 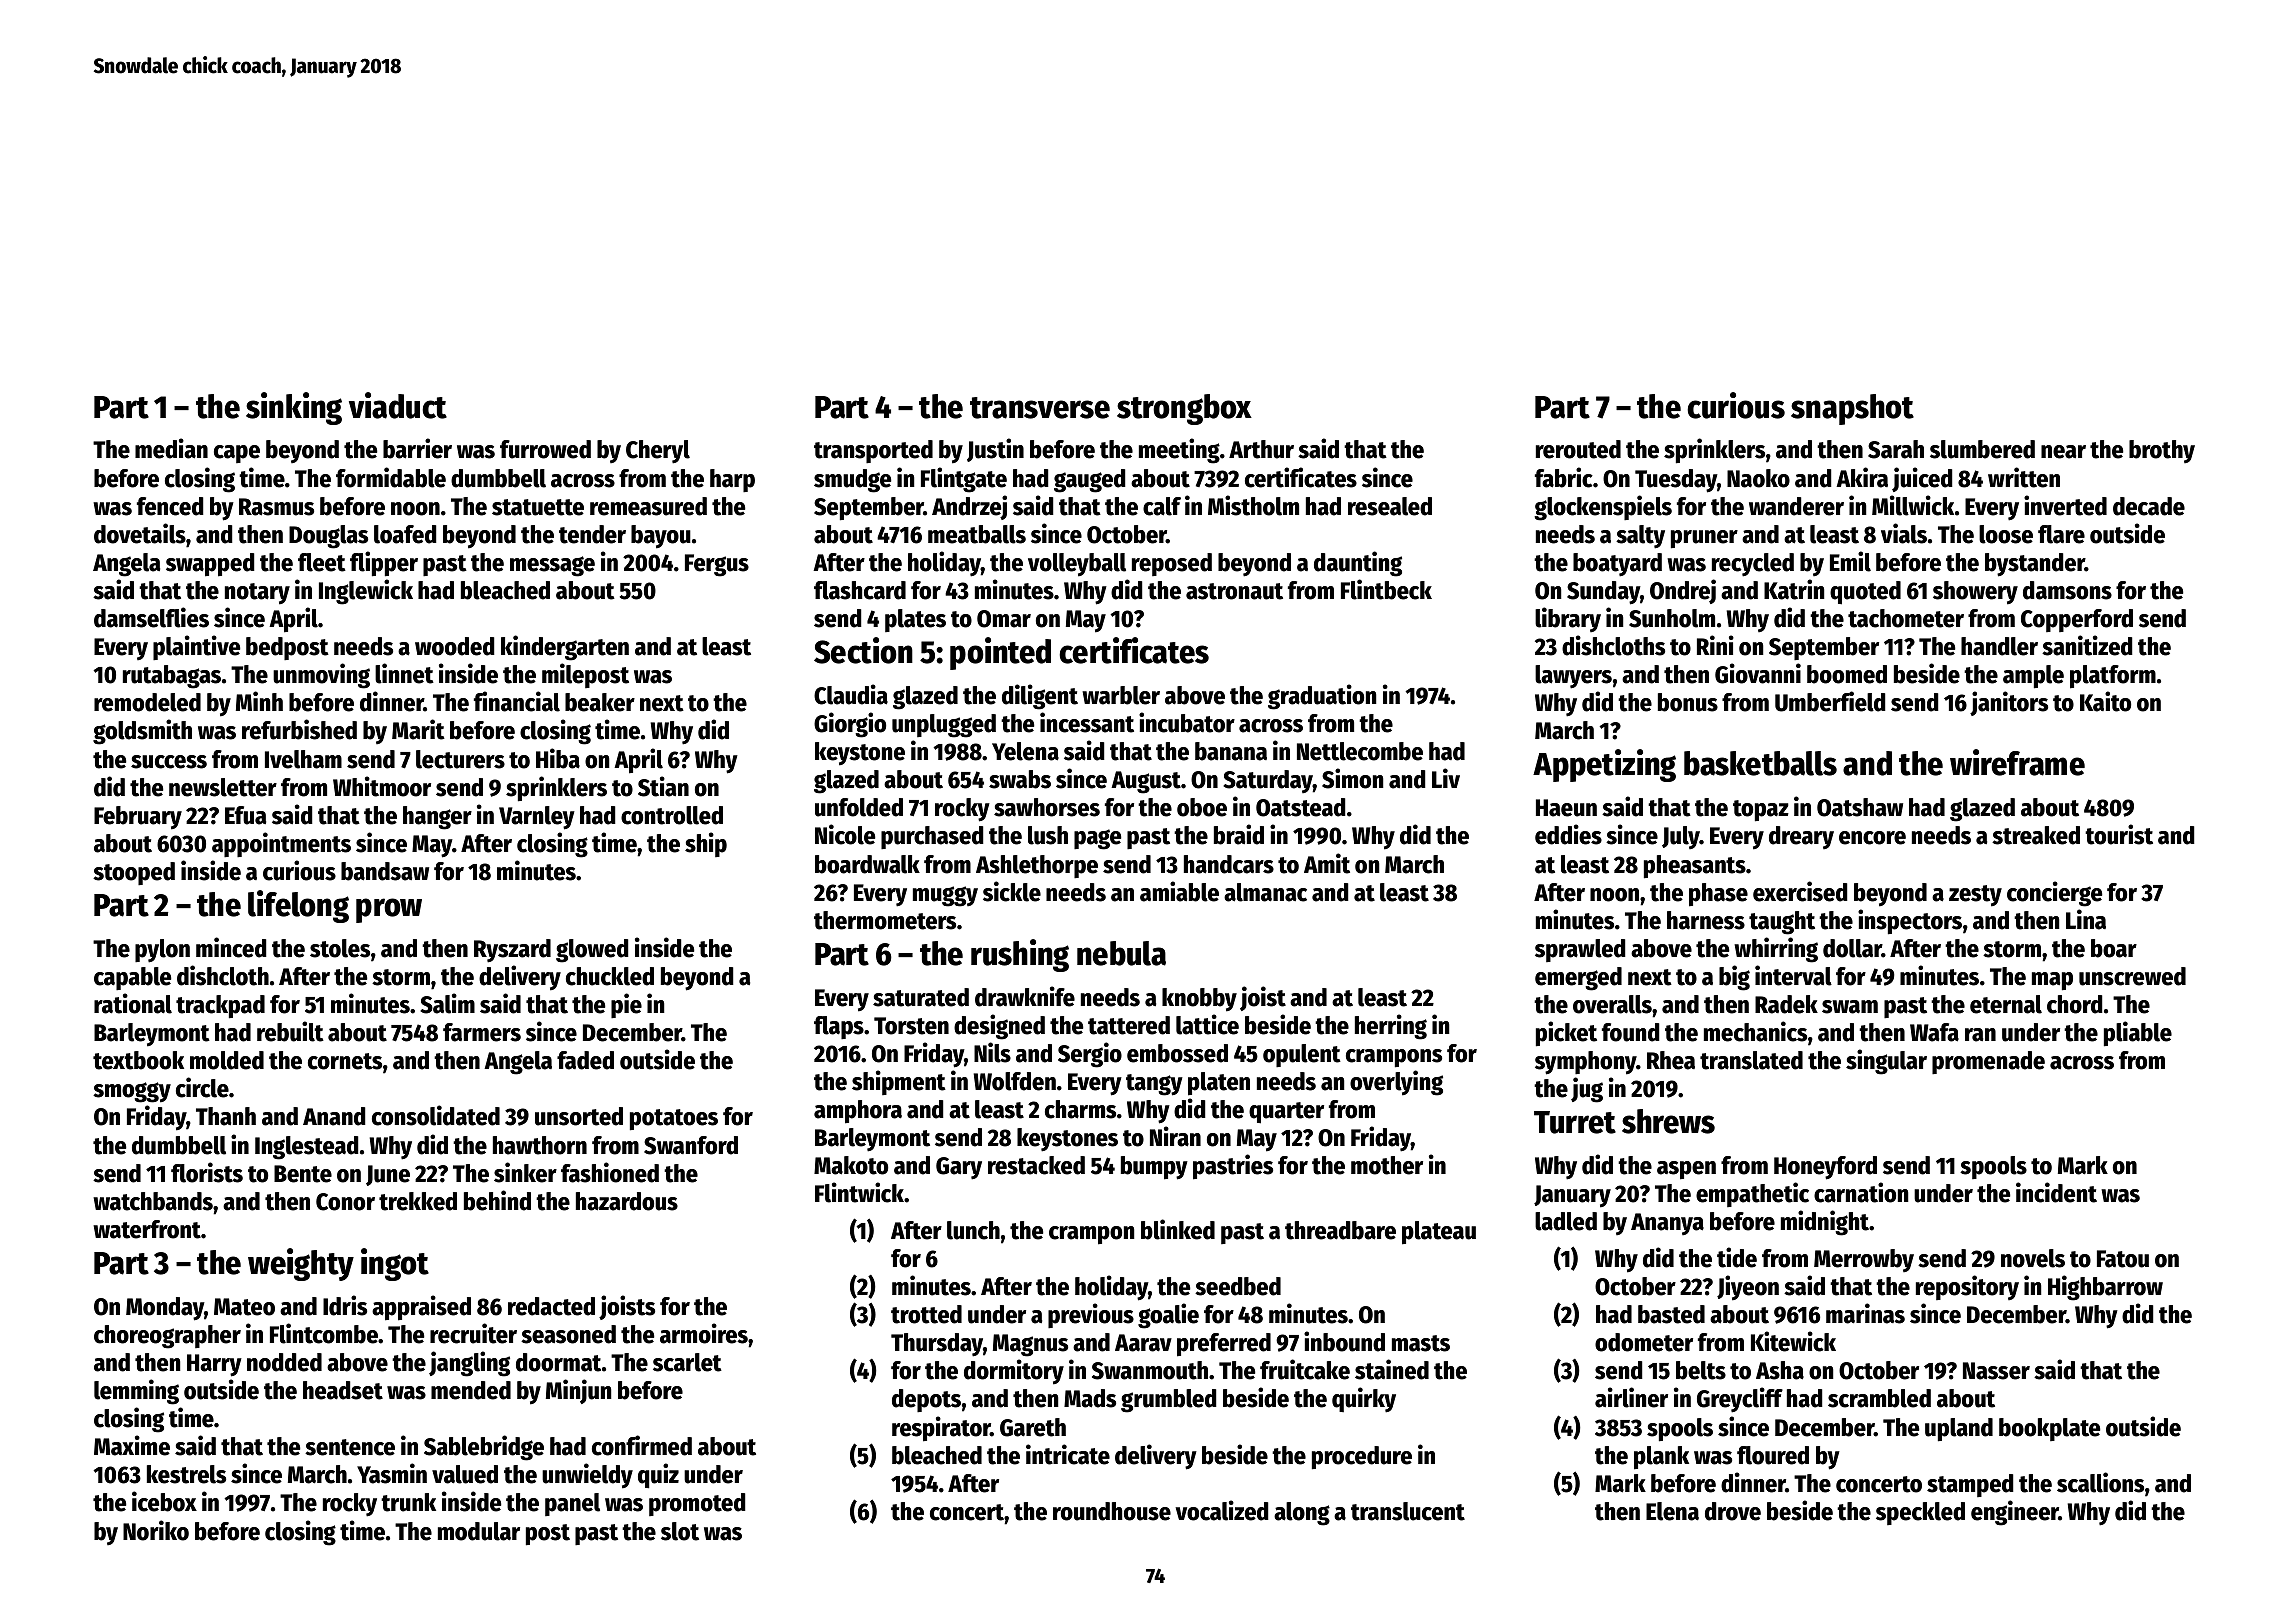 I want to click on aspen, so click(x=1686, y=1170).
